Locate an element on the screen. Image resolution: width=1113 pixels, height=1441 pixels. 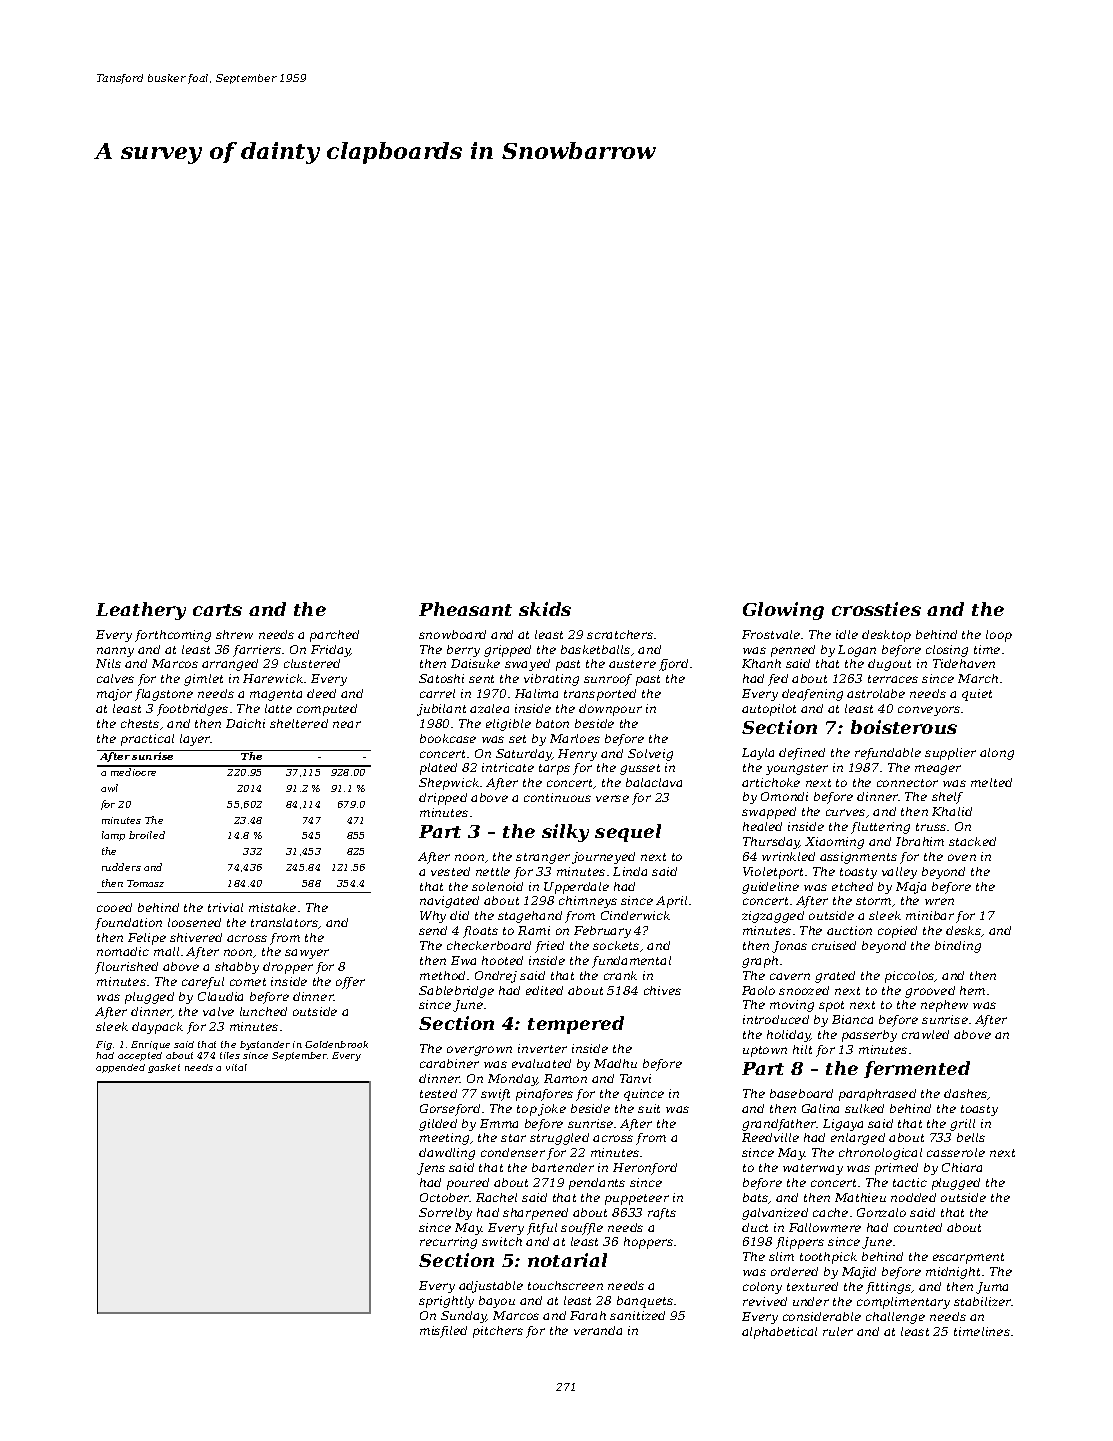
autopilot is located at coordinates (769, 710).
